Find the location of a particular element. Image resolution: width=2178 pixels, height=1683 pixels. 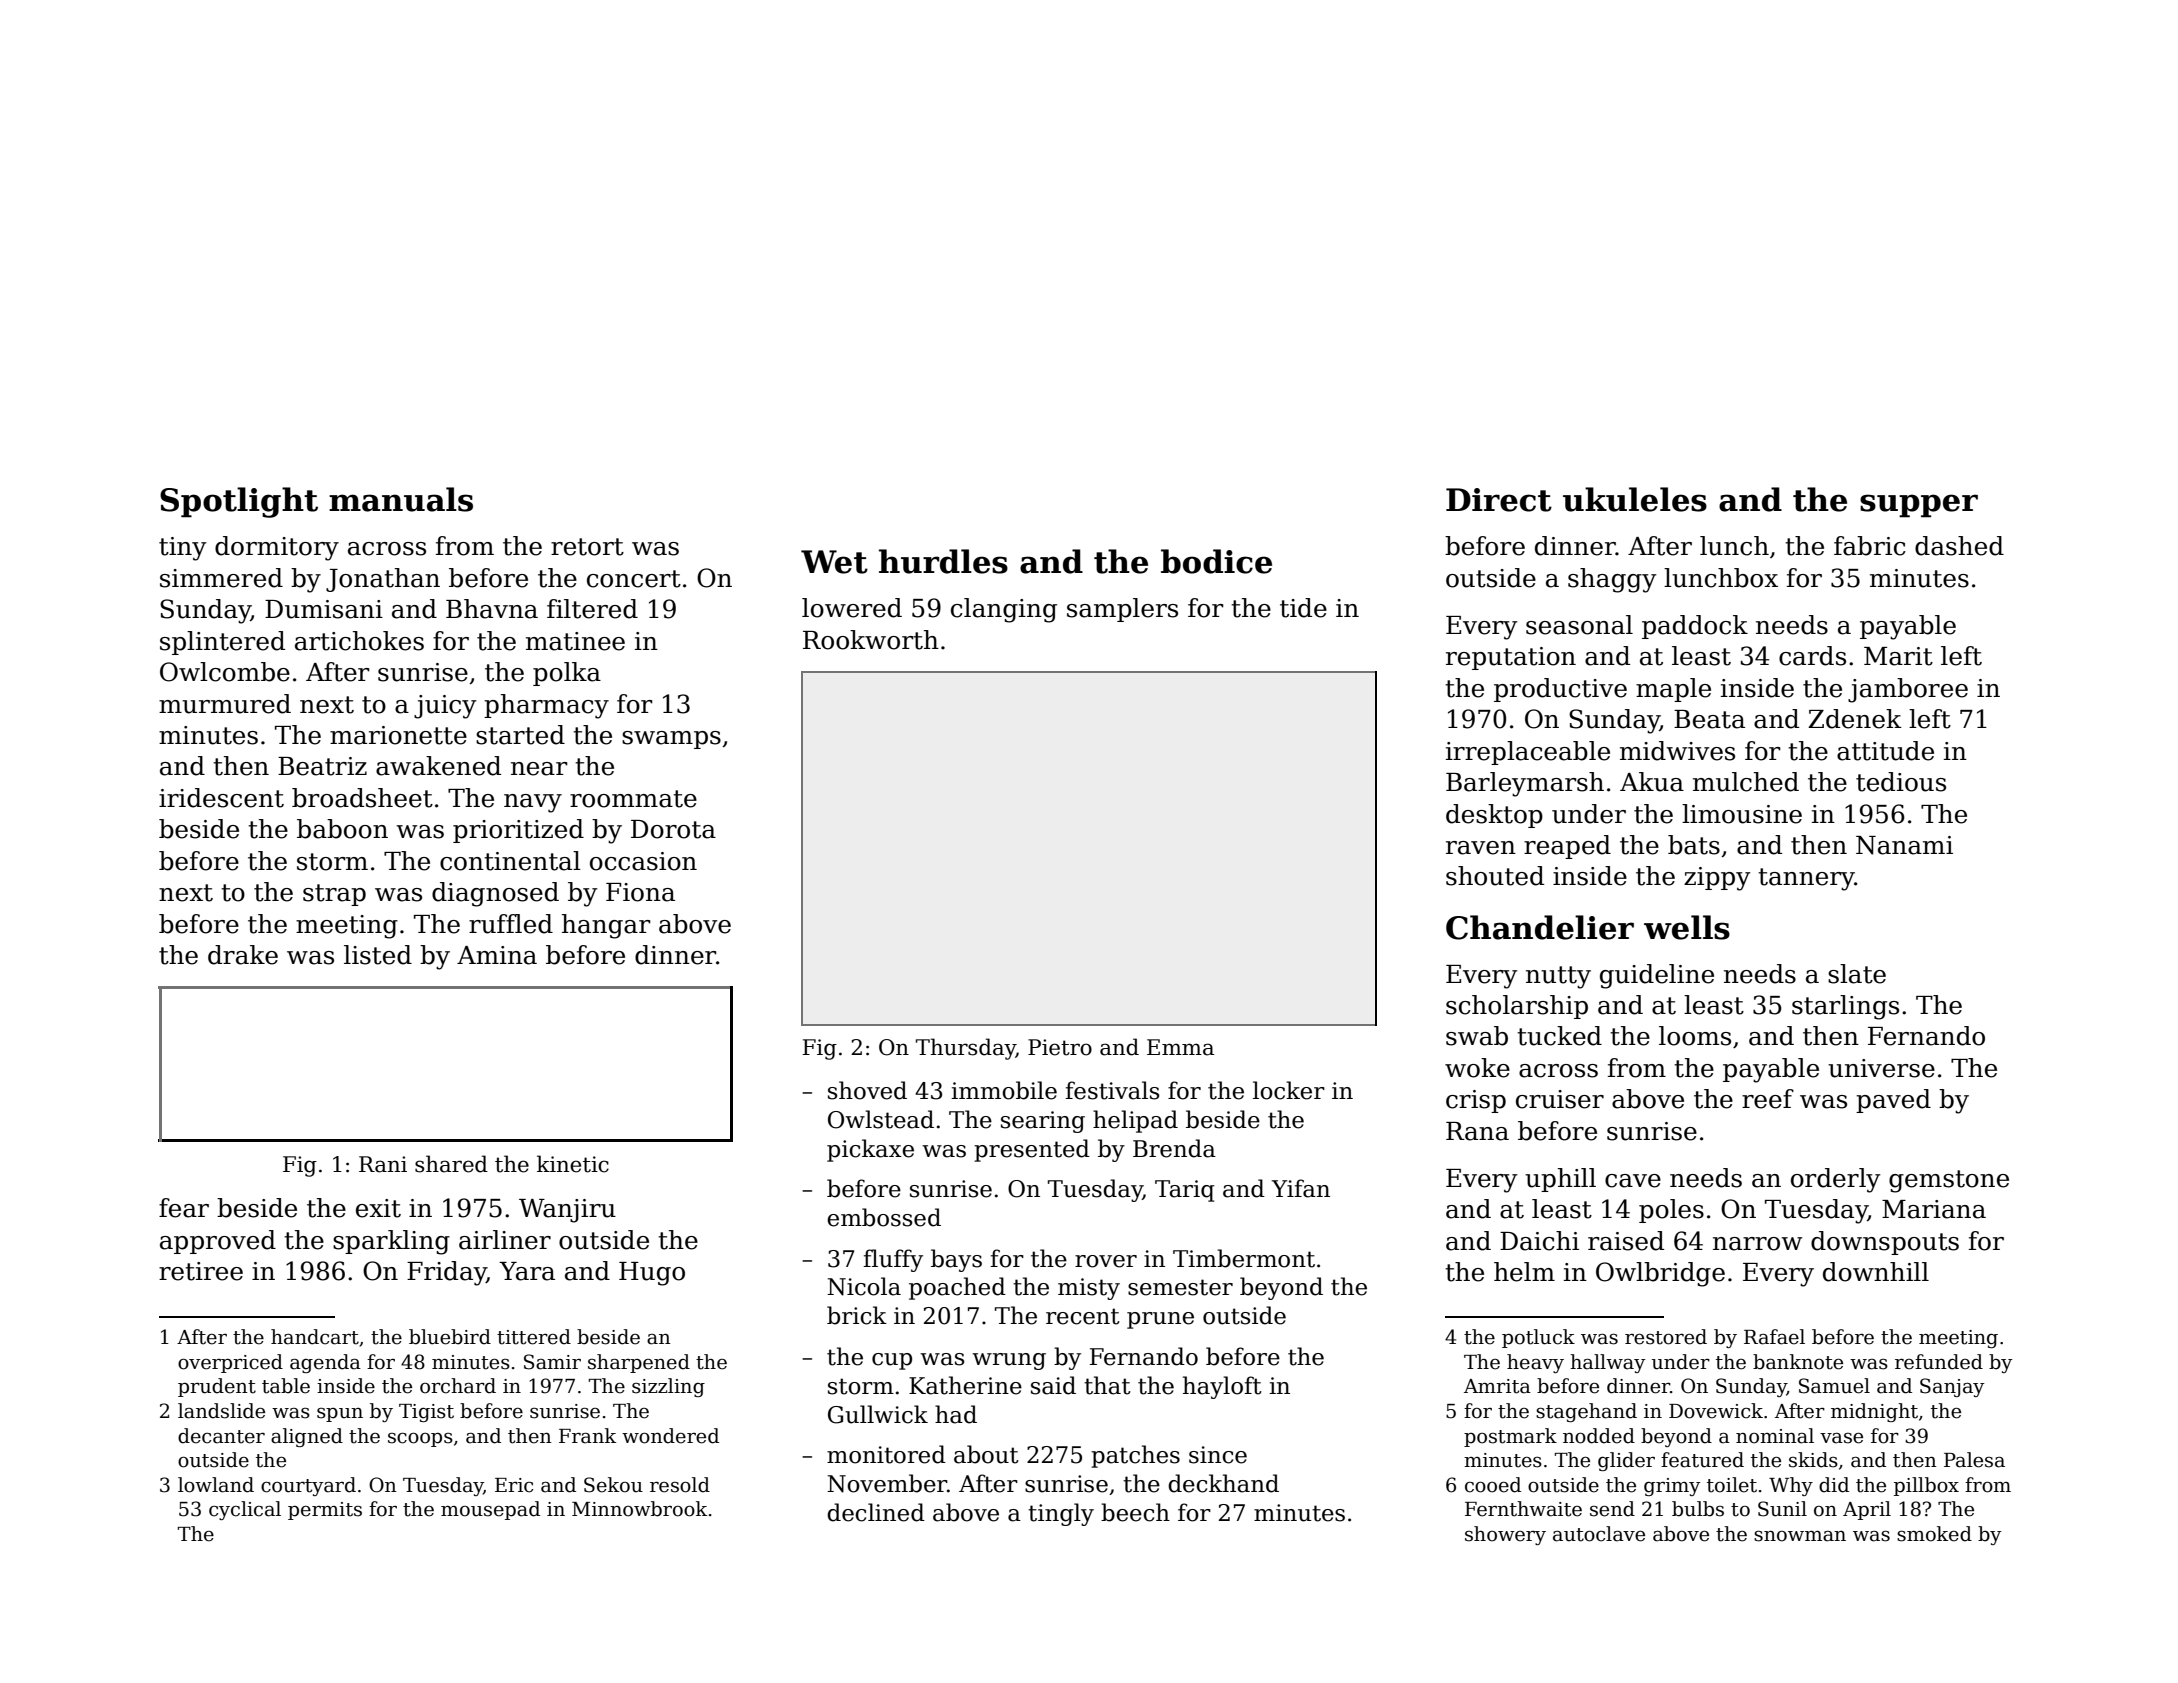

helm is located at coordinates (1524, 1272).
